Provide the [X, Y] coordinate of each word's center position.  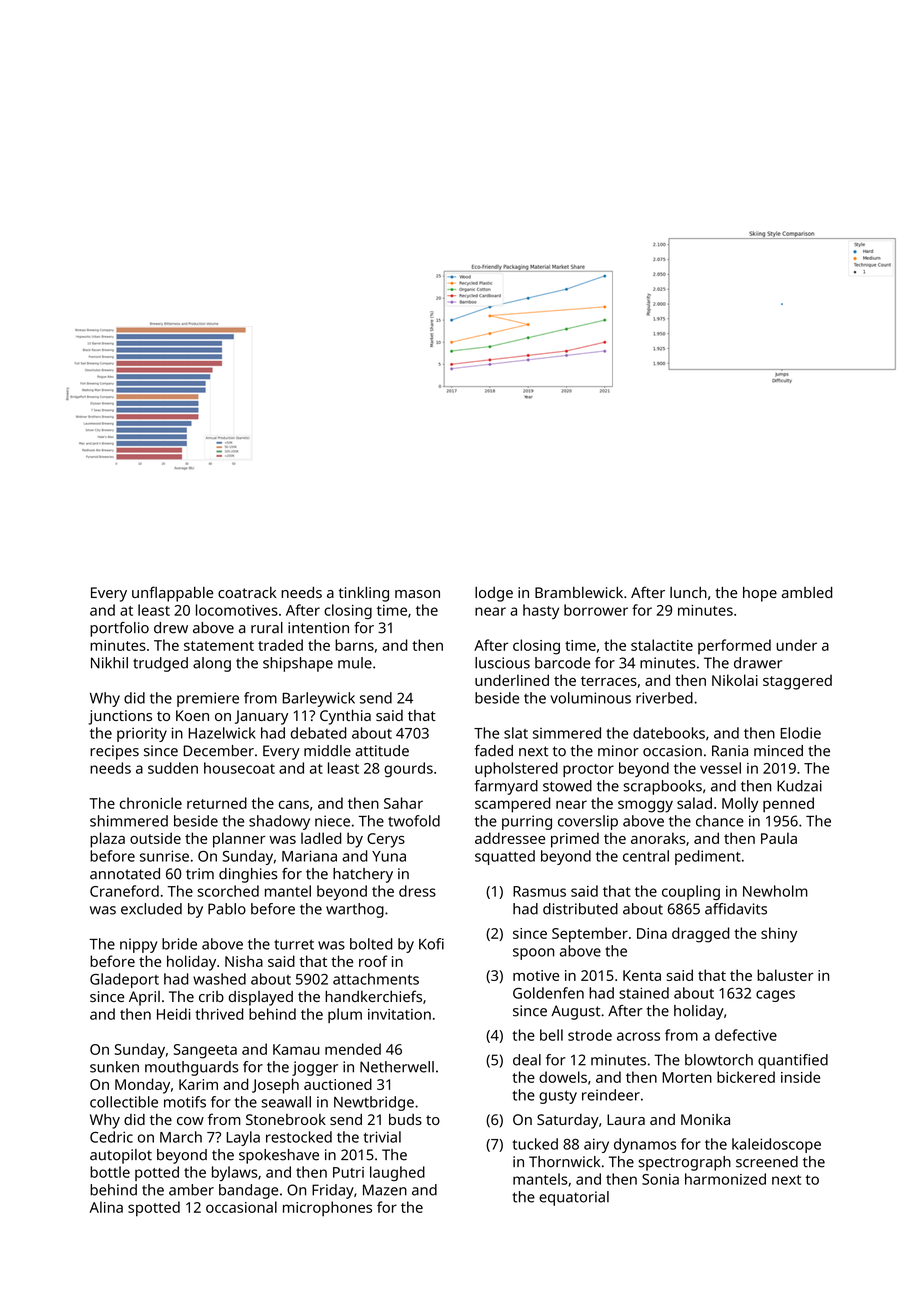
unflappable [172, 594]
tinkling [364, 594]
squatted [505, 857]
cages [775, 996]
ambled [807, 592]
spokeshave [279, 1156]
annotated [125, 874]
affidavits [736, 909]
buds [405, 1119]
